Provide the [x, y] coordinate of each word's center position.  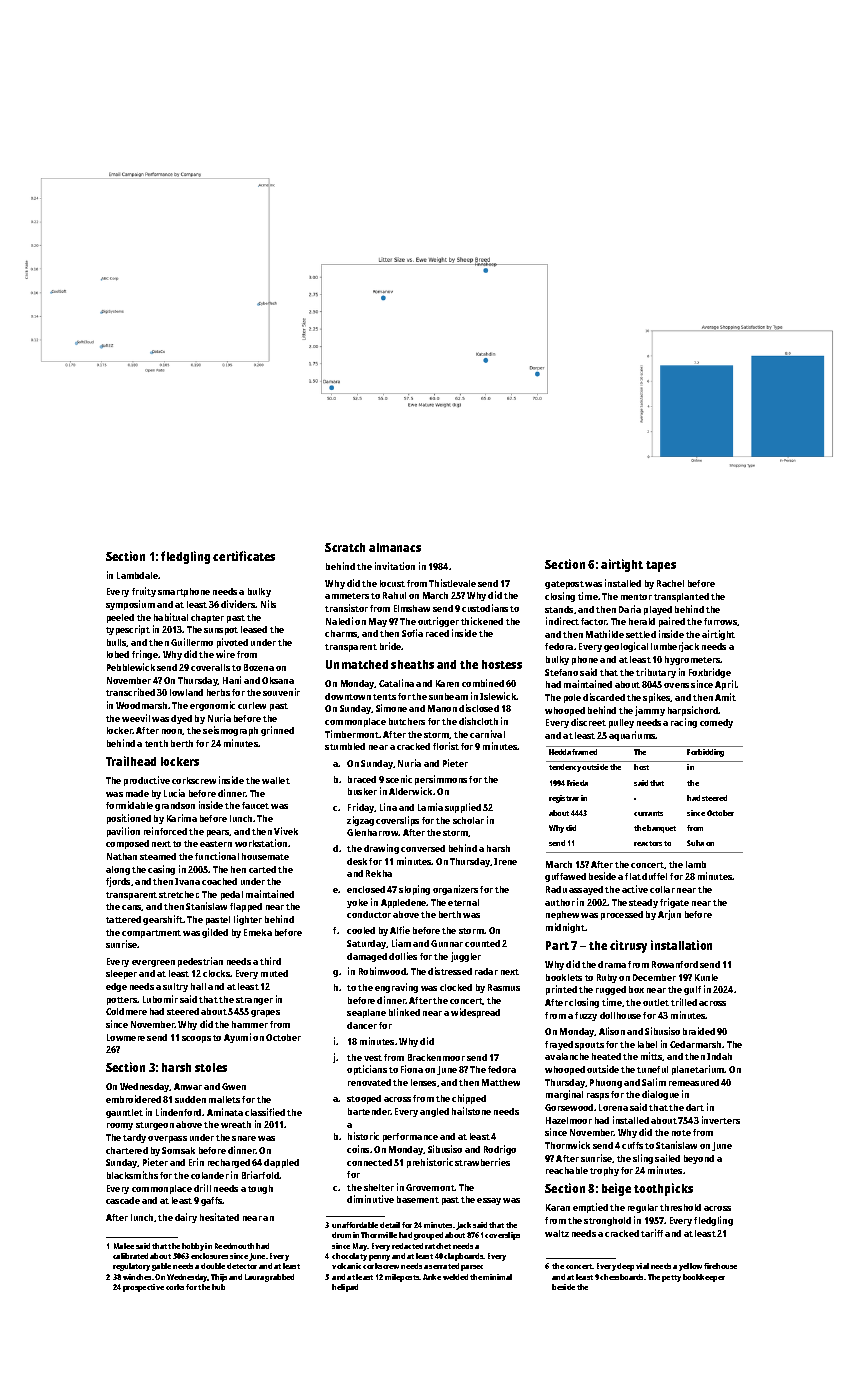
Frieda [577, 783]
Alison [612, 1031]
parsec [472, 1268]
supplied [463, 808]
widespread [475, 1013]
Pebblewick [131, 667]
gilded [215, 933]
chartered [127, 1150]
